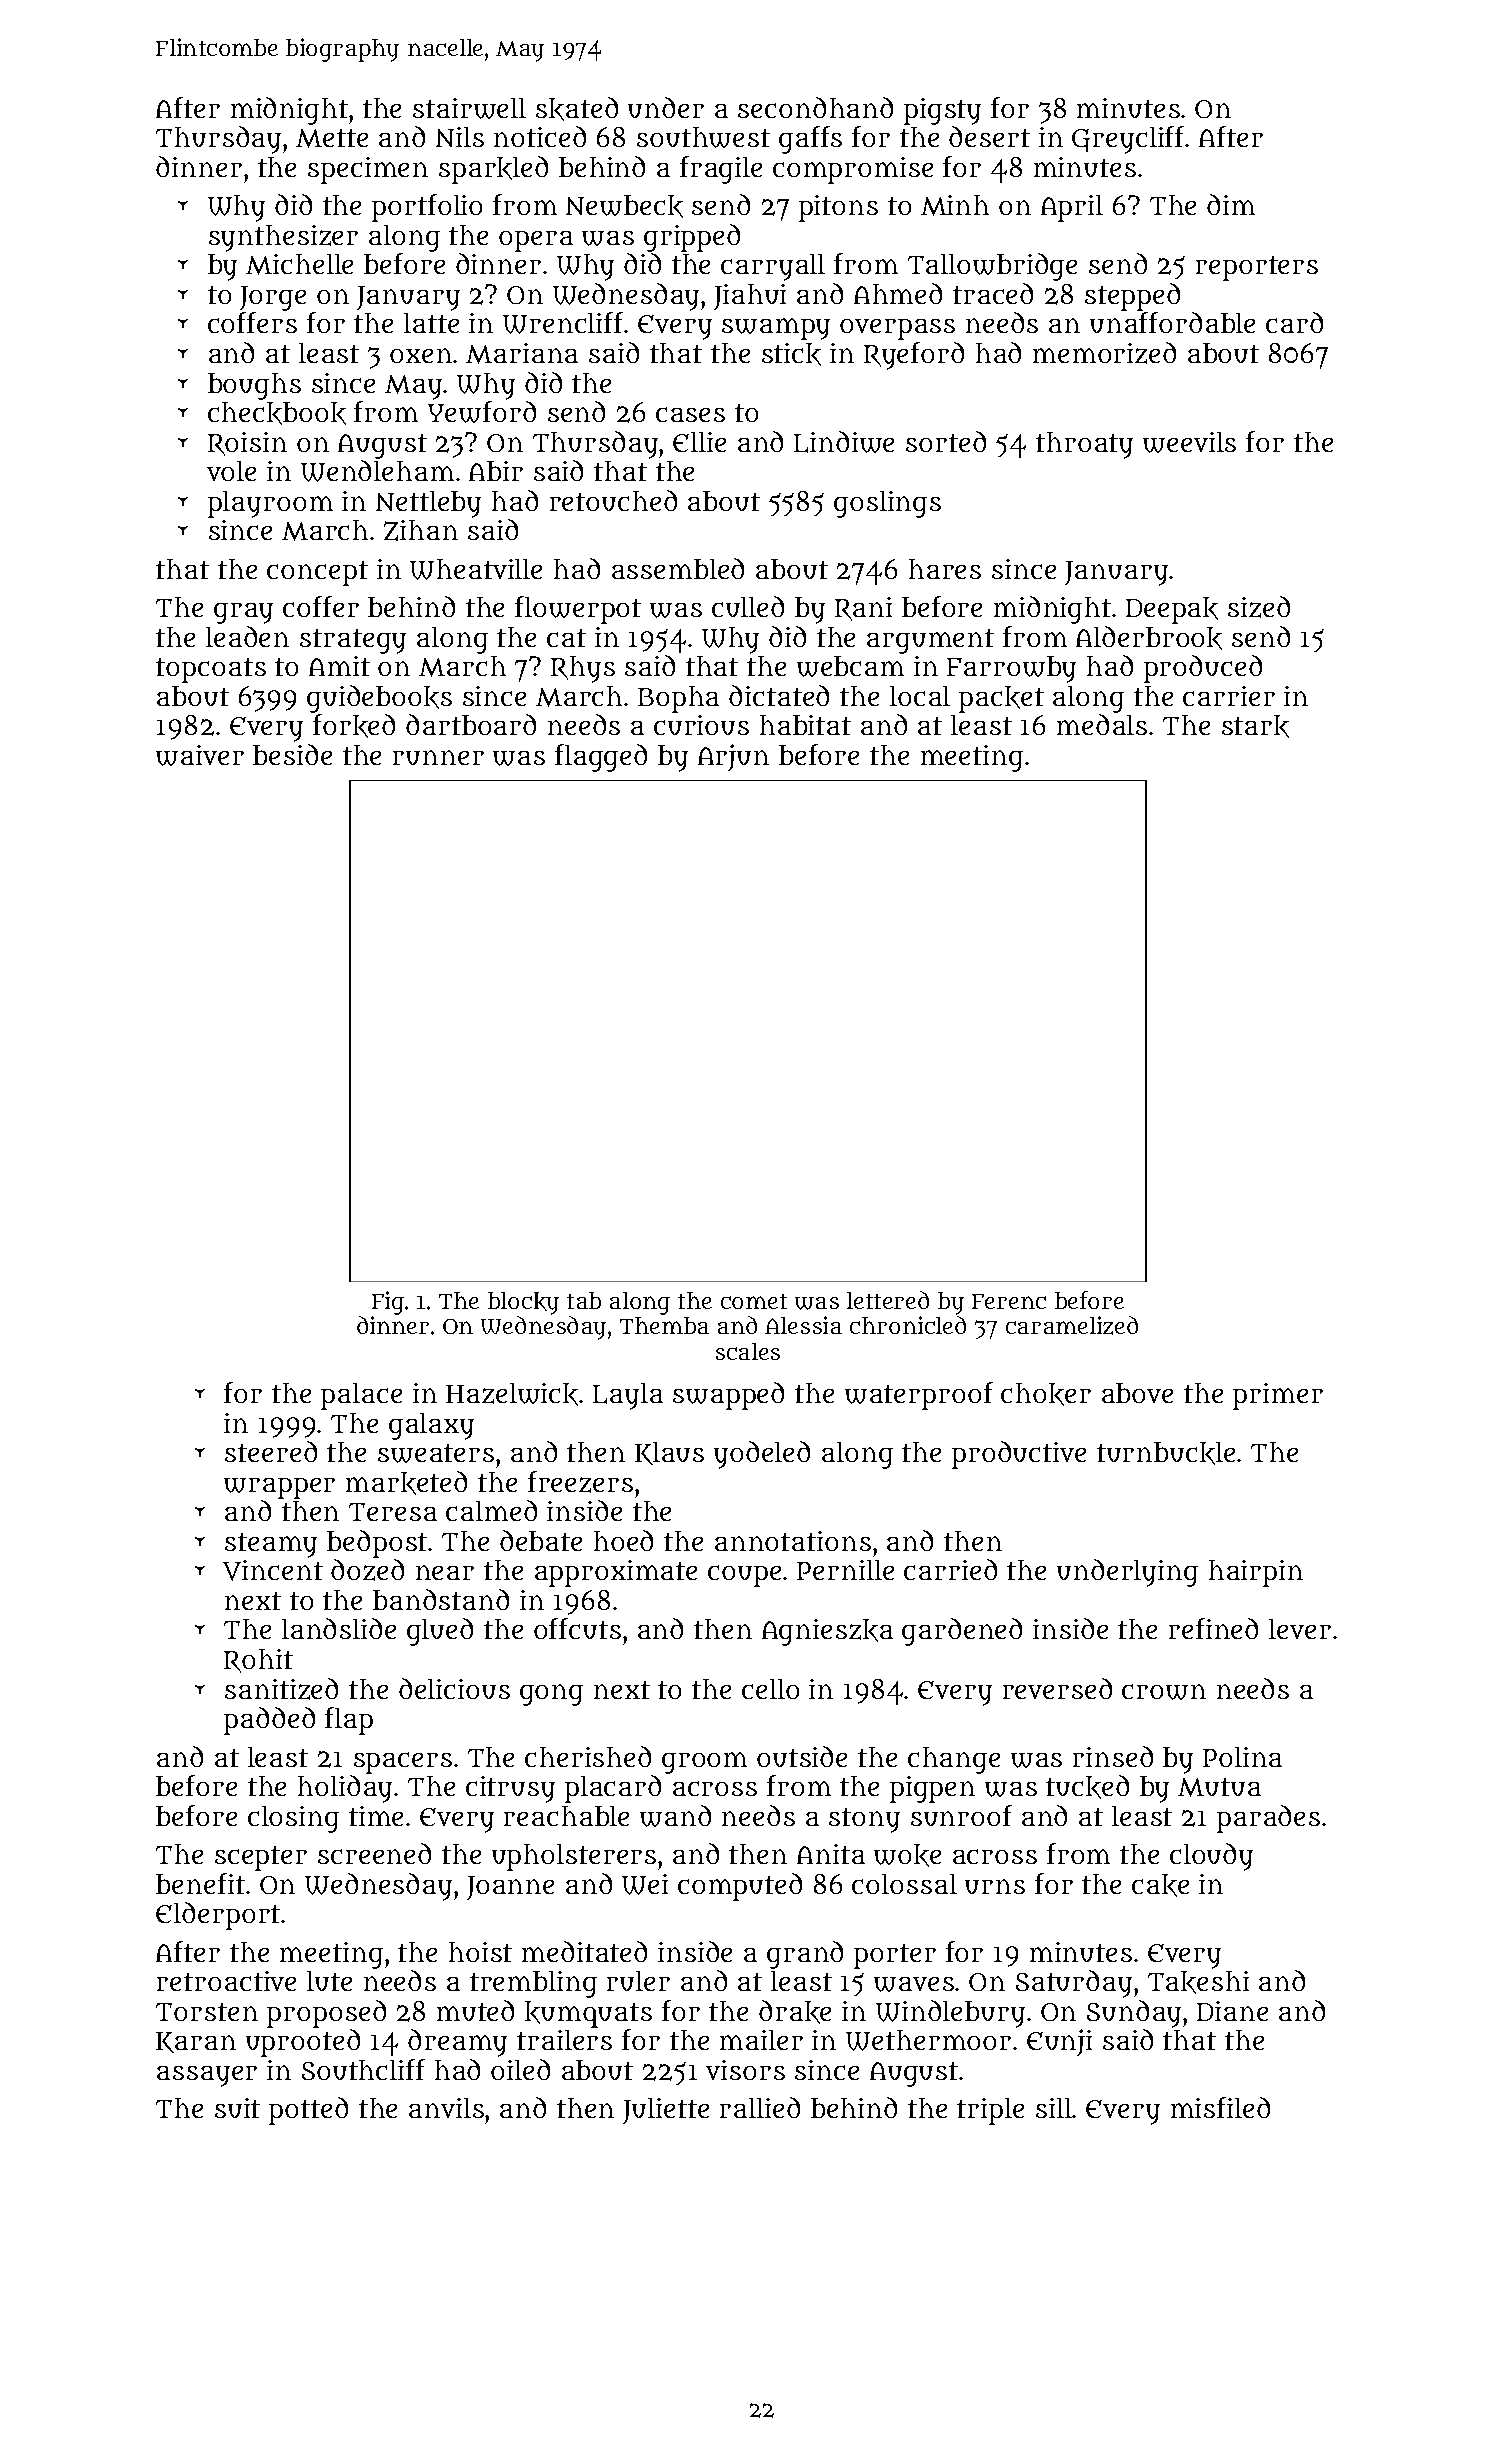  Describe the element at coordinates (196, 2042) in the screenshot. I see `Karan` at that location.
